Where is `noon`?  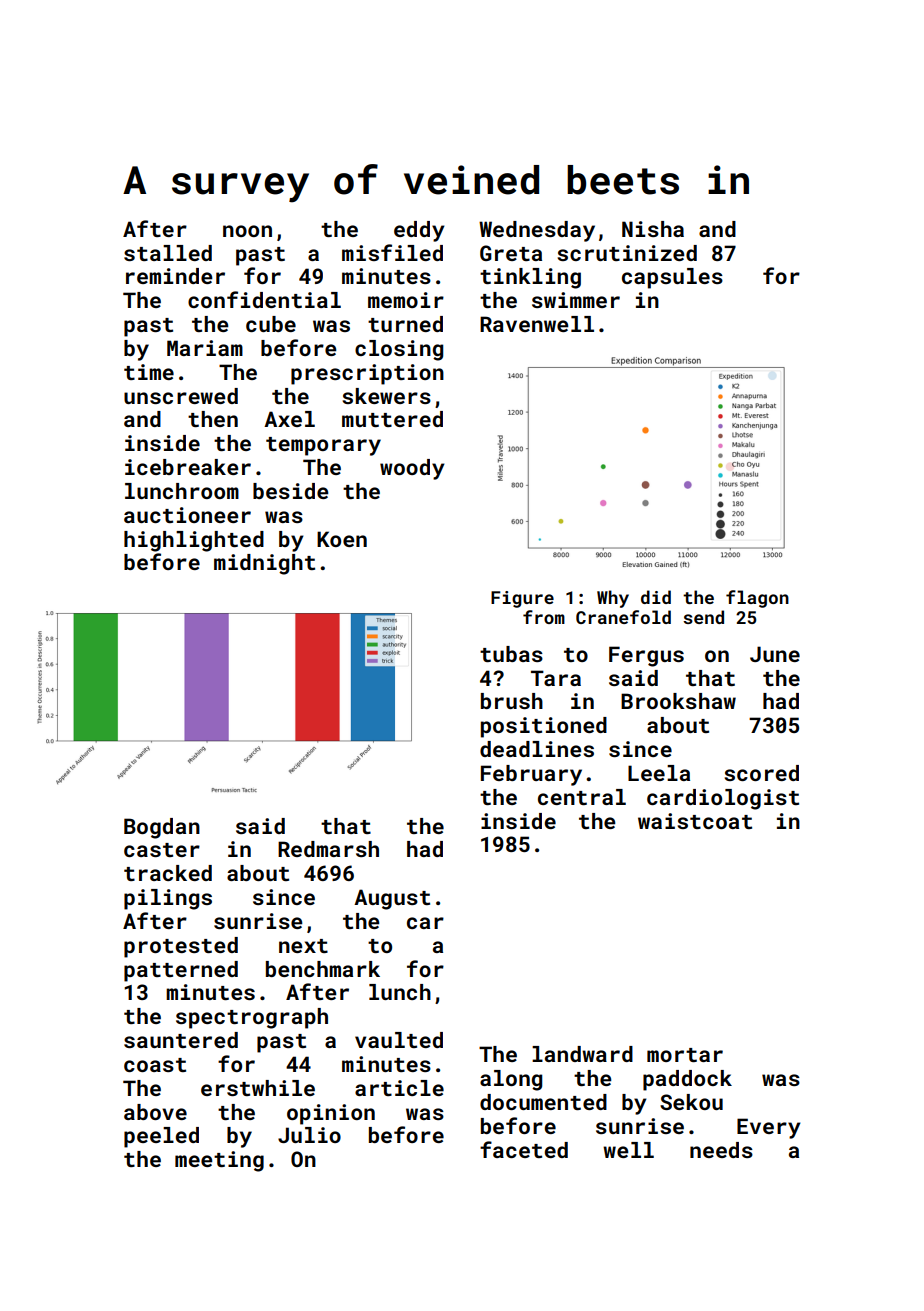
noon is located at coordinates (247, 231).
